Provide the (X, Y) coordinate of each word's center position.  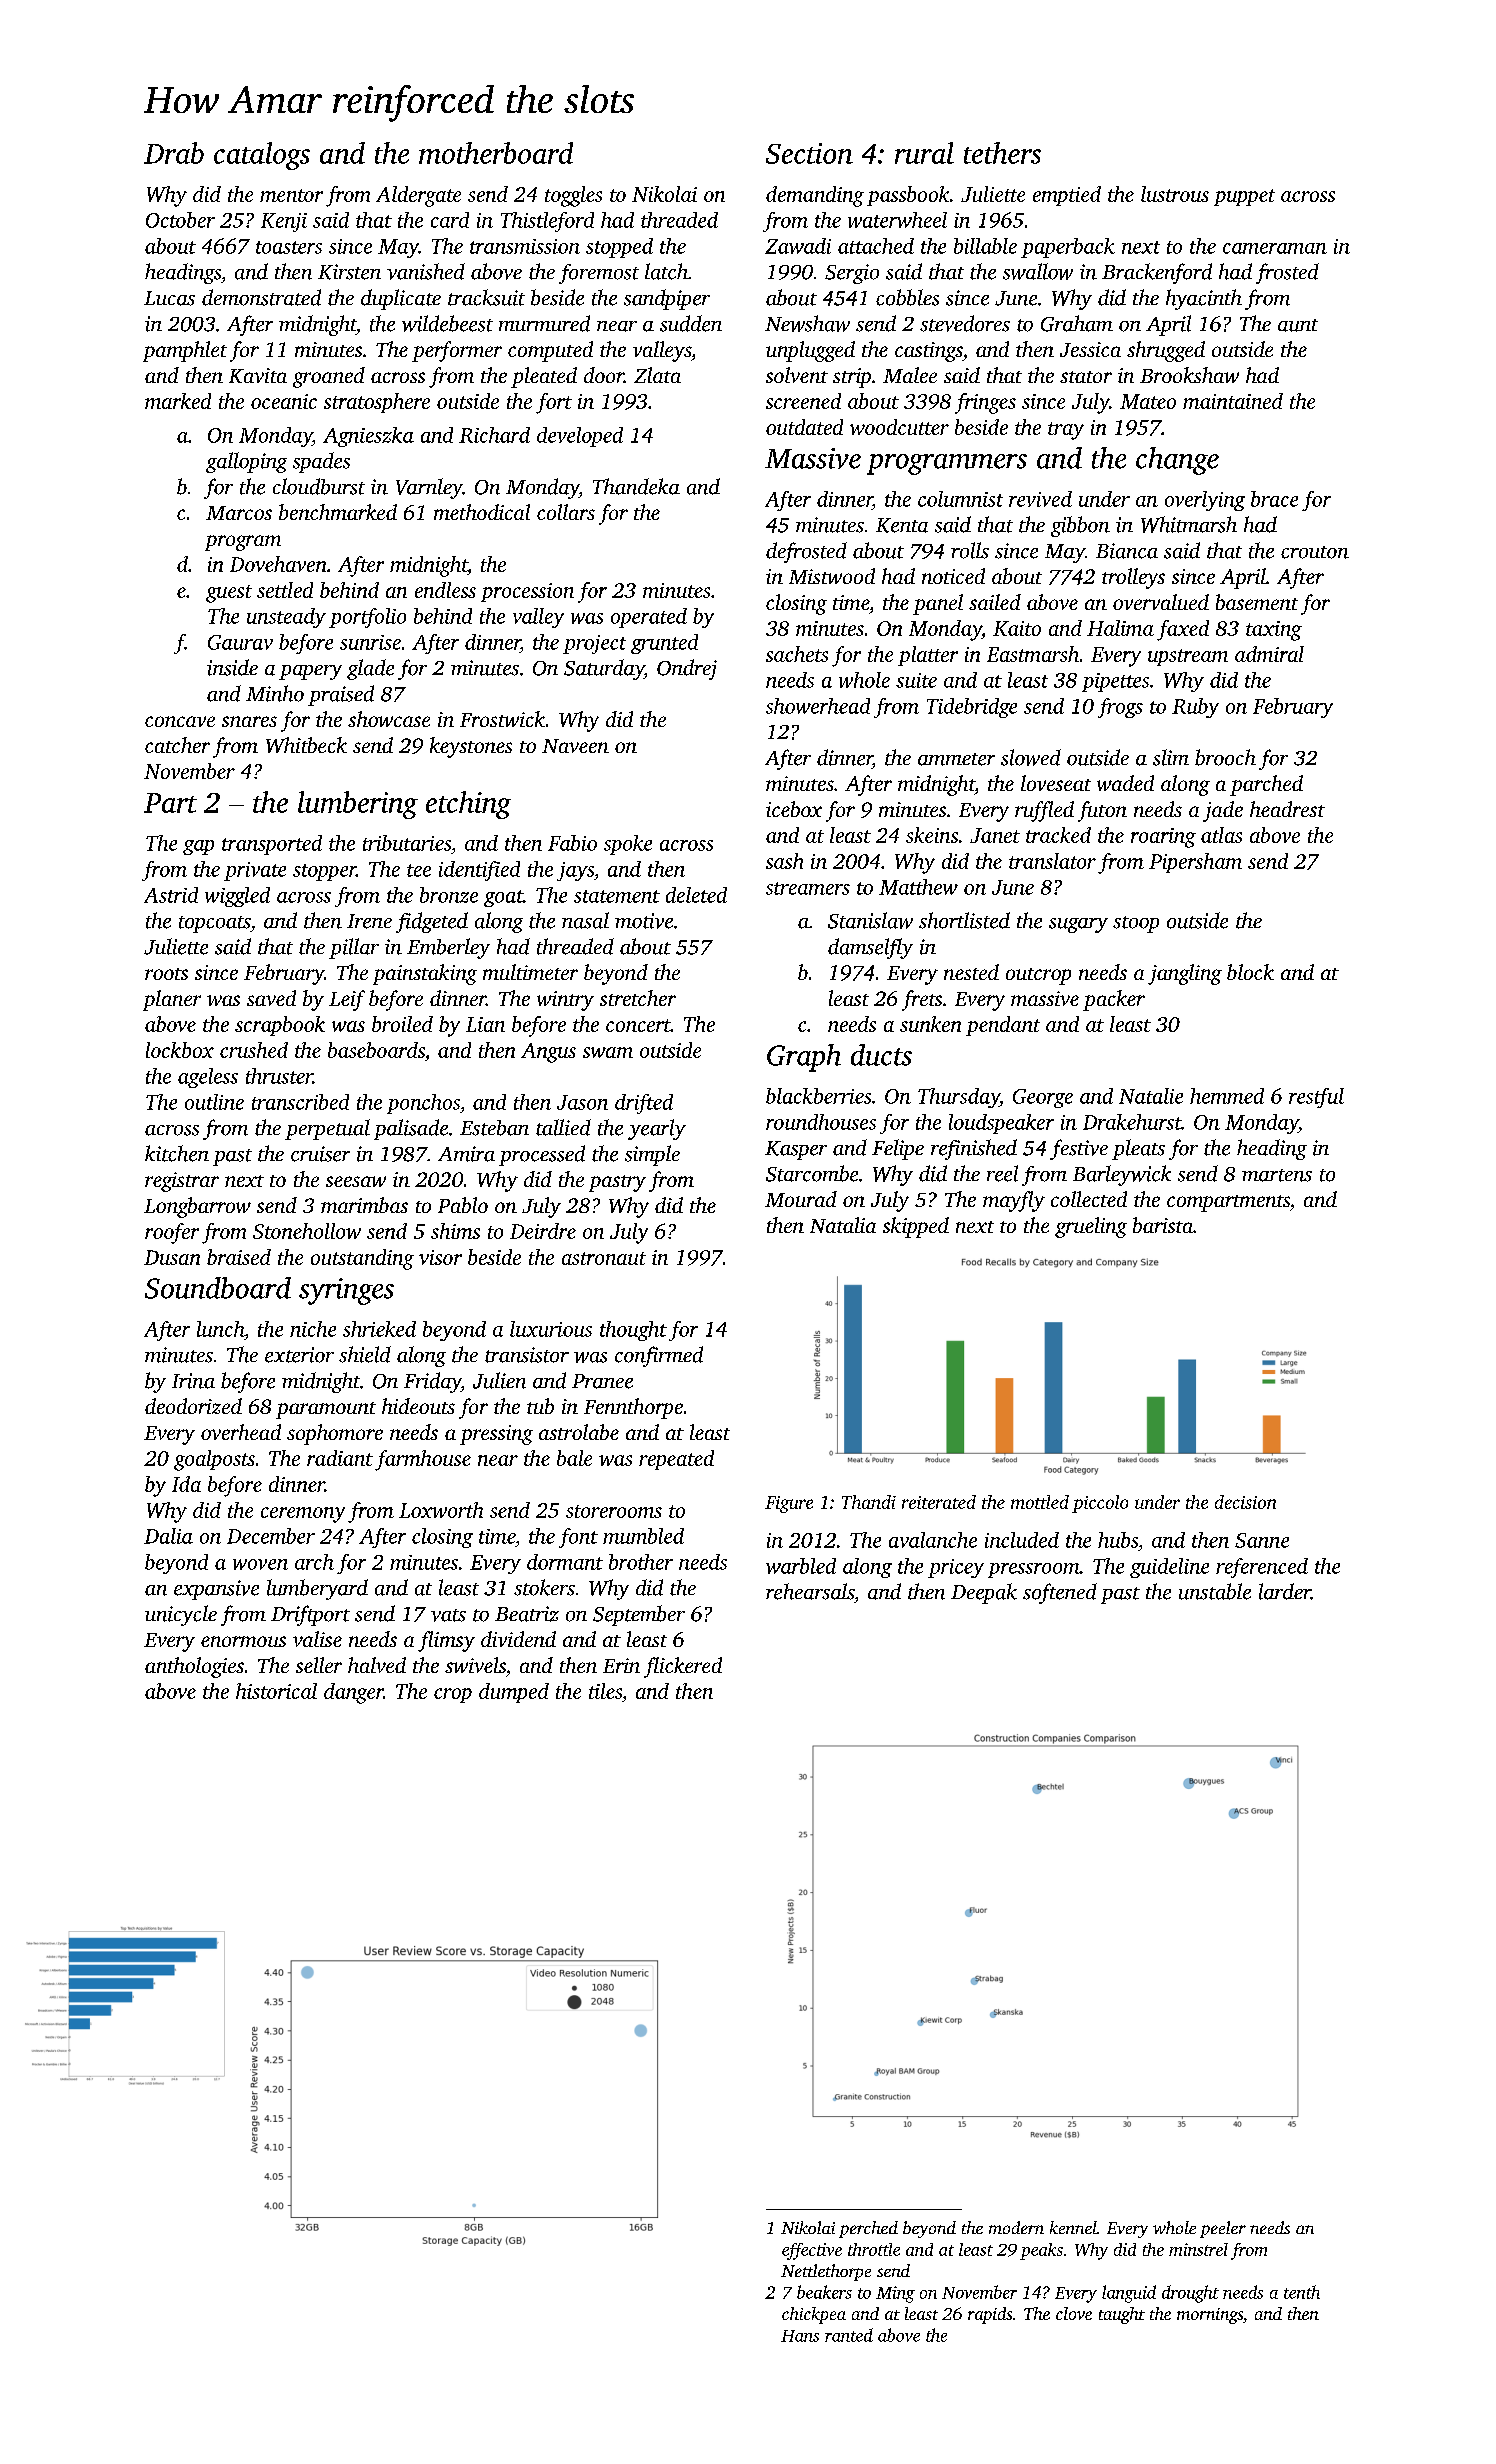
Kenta (902, 525)
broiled (402, 1024)
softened (1060, 1593)
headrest (1287, 809)
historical (276, 1691)
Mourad (801, 1199)
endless (445, 590)
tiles (605, 1691)
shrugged (1166, 351)
